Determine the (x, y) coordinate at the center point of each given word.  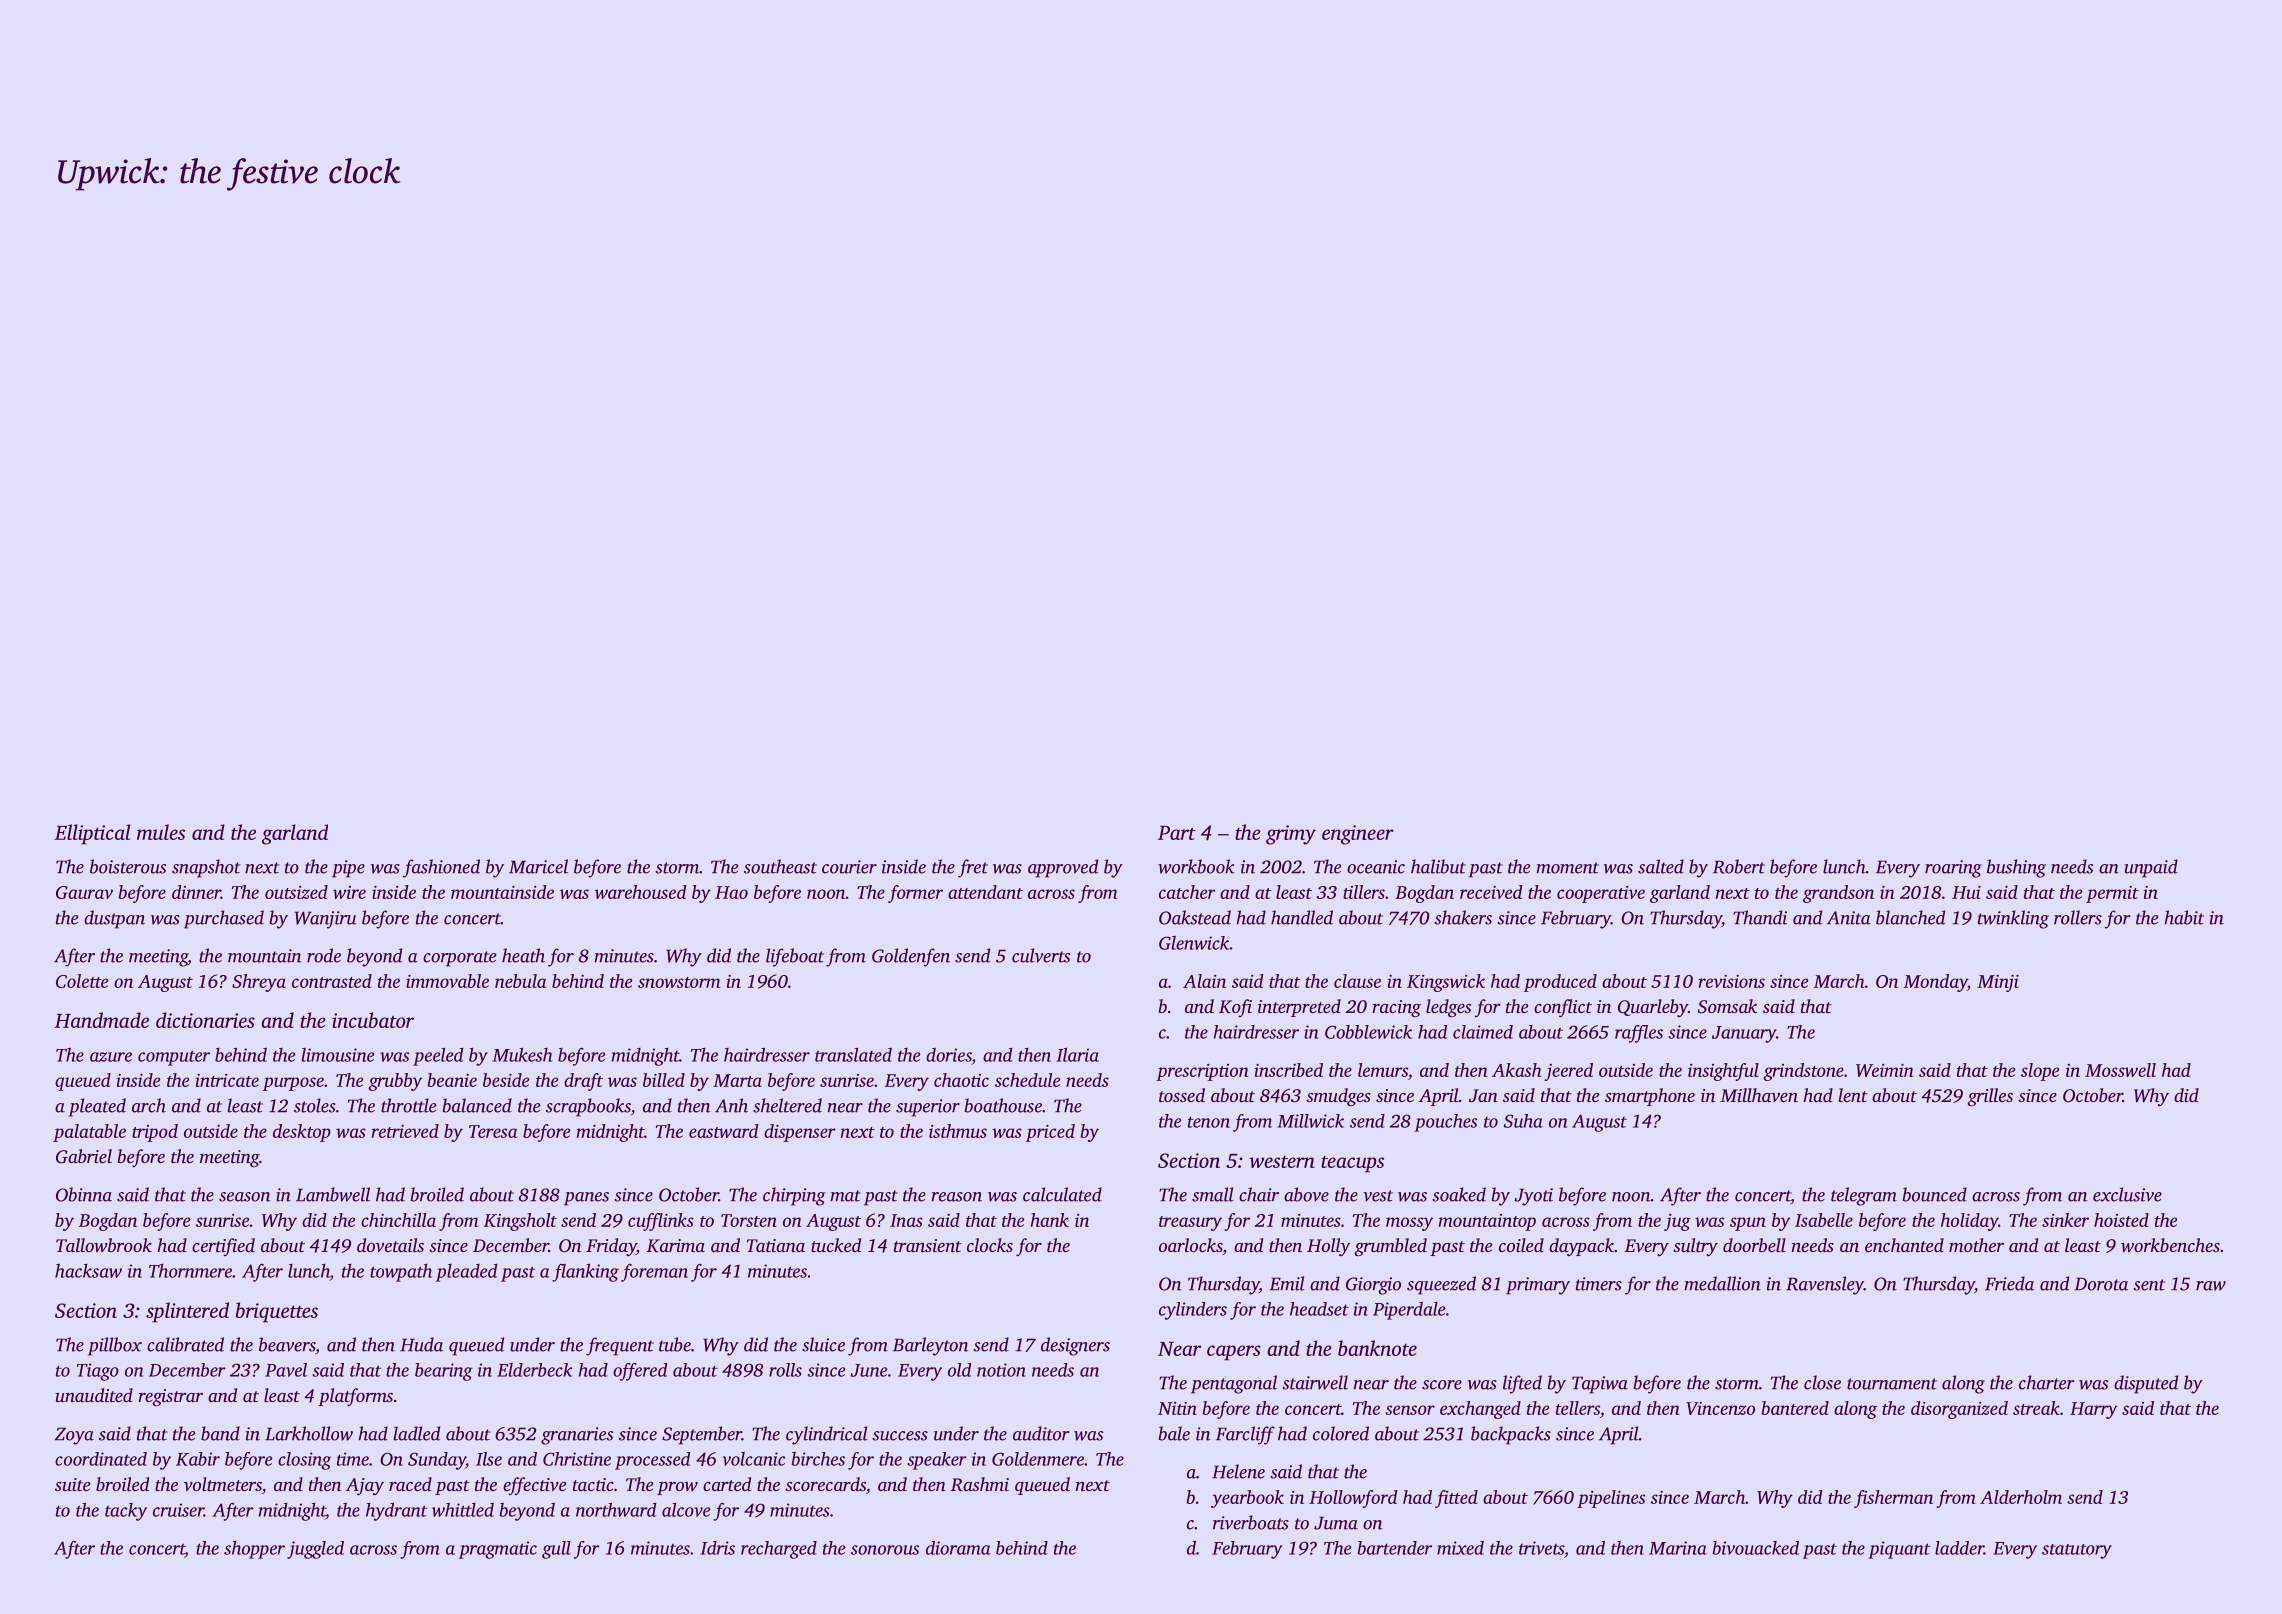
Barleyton (930, 1346)
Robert (1739, 866)
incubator (373, 1020)
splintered (187, 1312)
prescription (1202, 1072)
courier (849, 867)
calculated (1062, 1194)
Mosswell (2120, 1070)
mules (161, 832)
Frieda (2009, 1283)
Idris (717, 1548)
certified (223, 1247)
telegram (1864, 1196)
